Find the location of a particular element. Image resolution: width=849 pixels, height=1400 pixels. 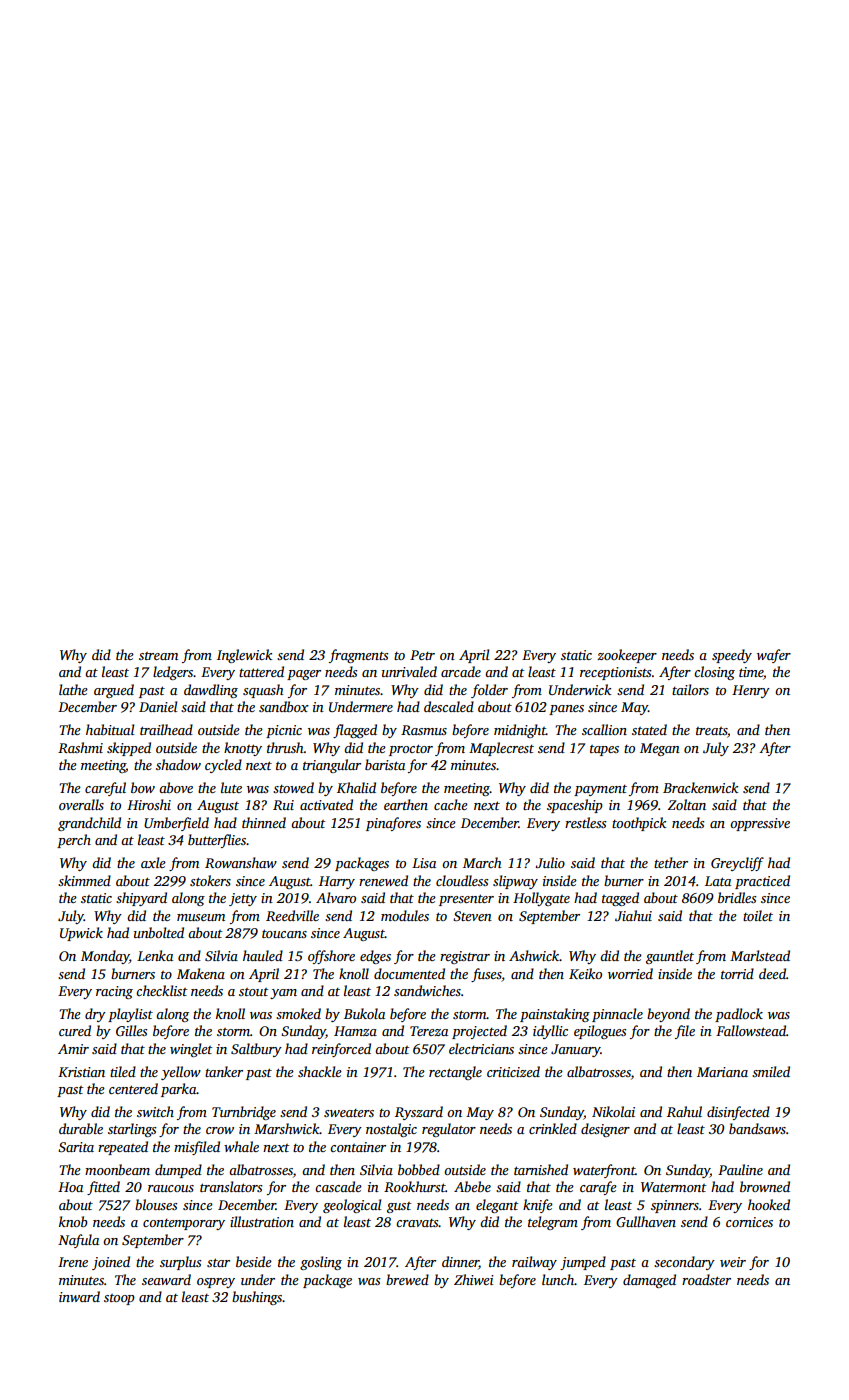

Kristian is located at coordinates (81, 1072).
